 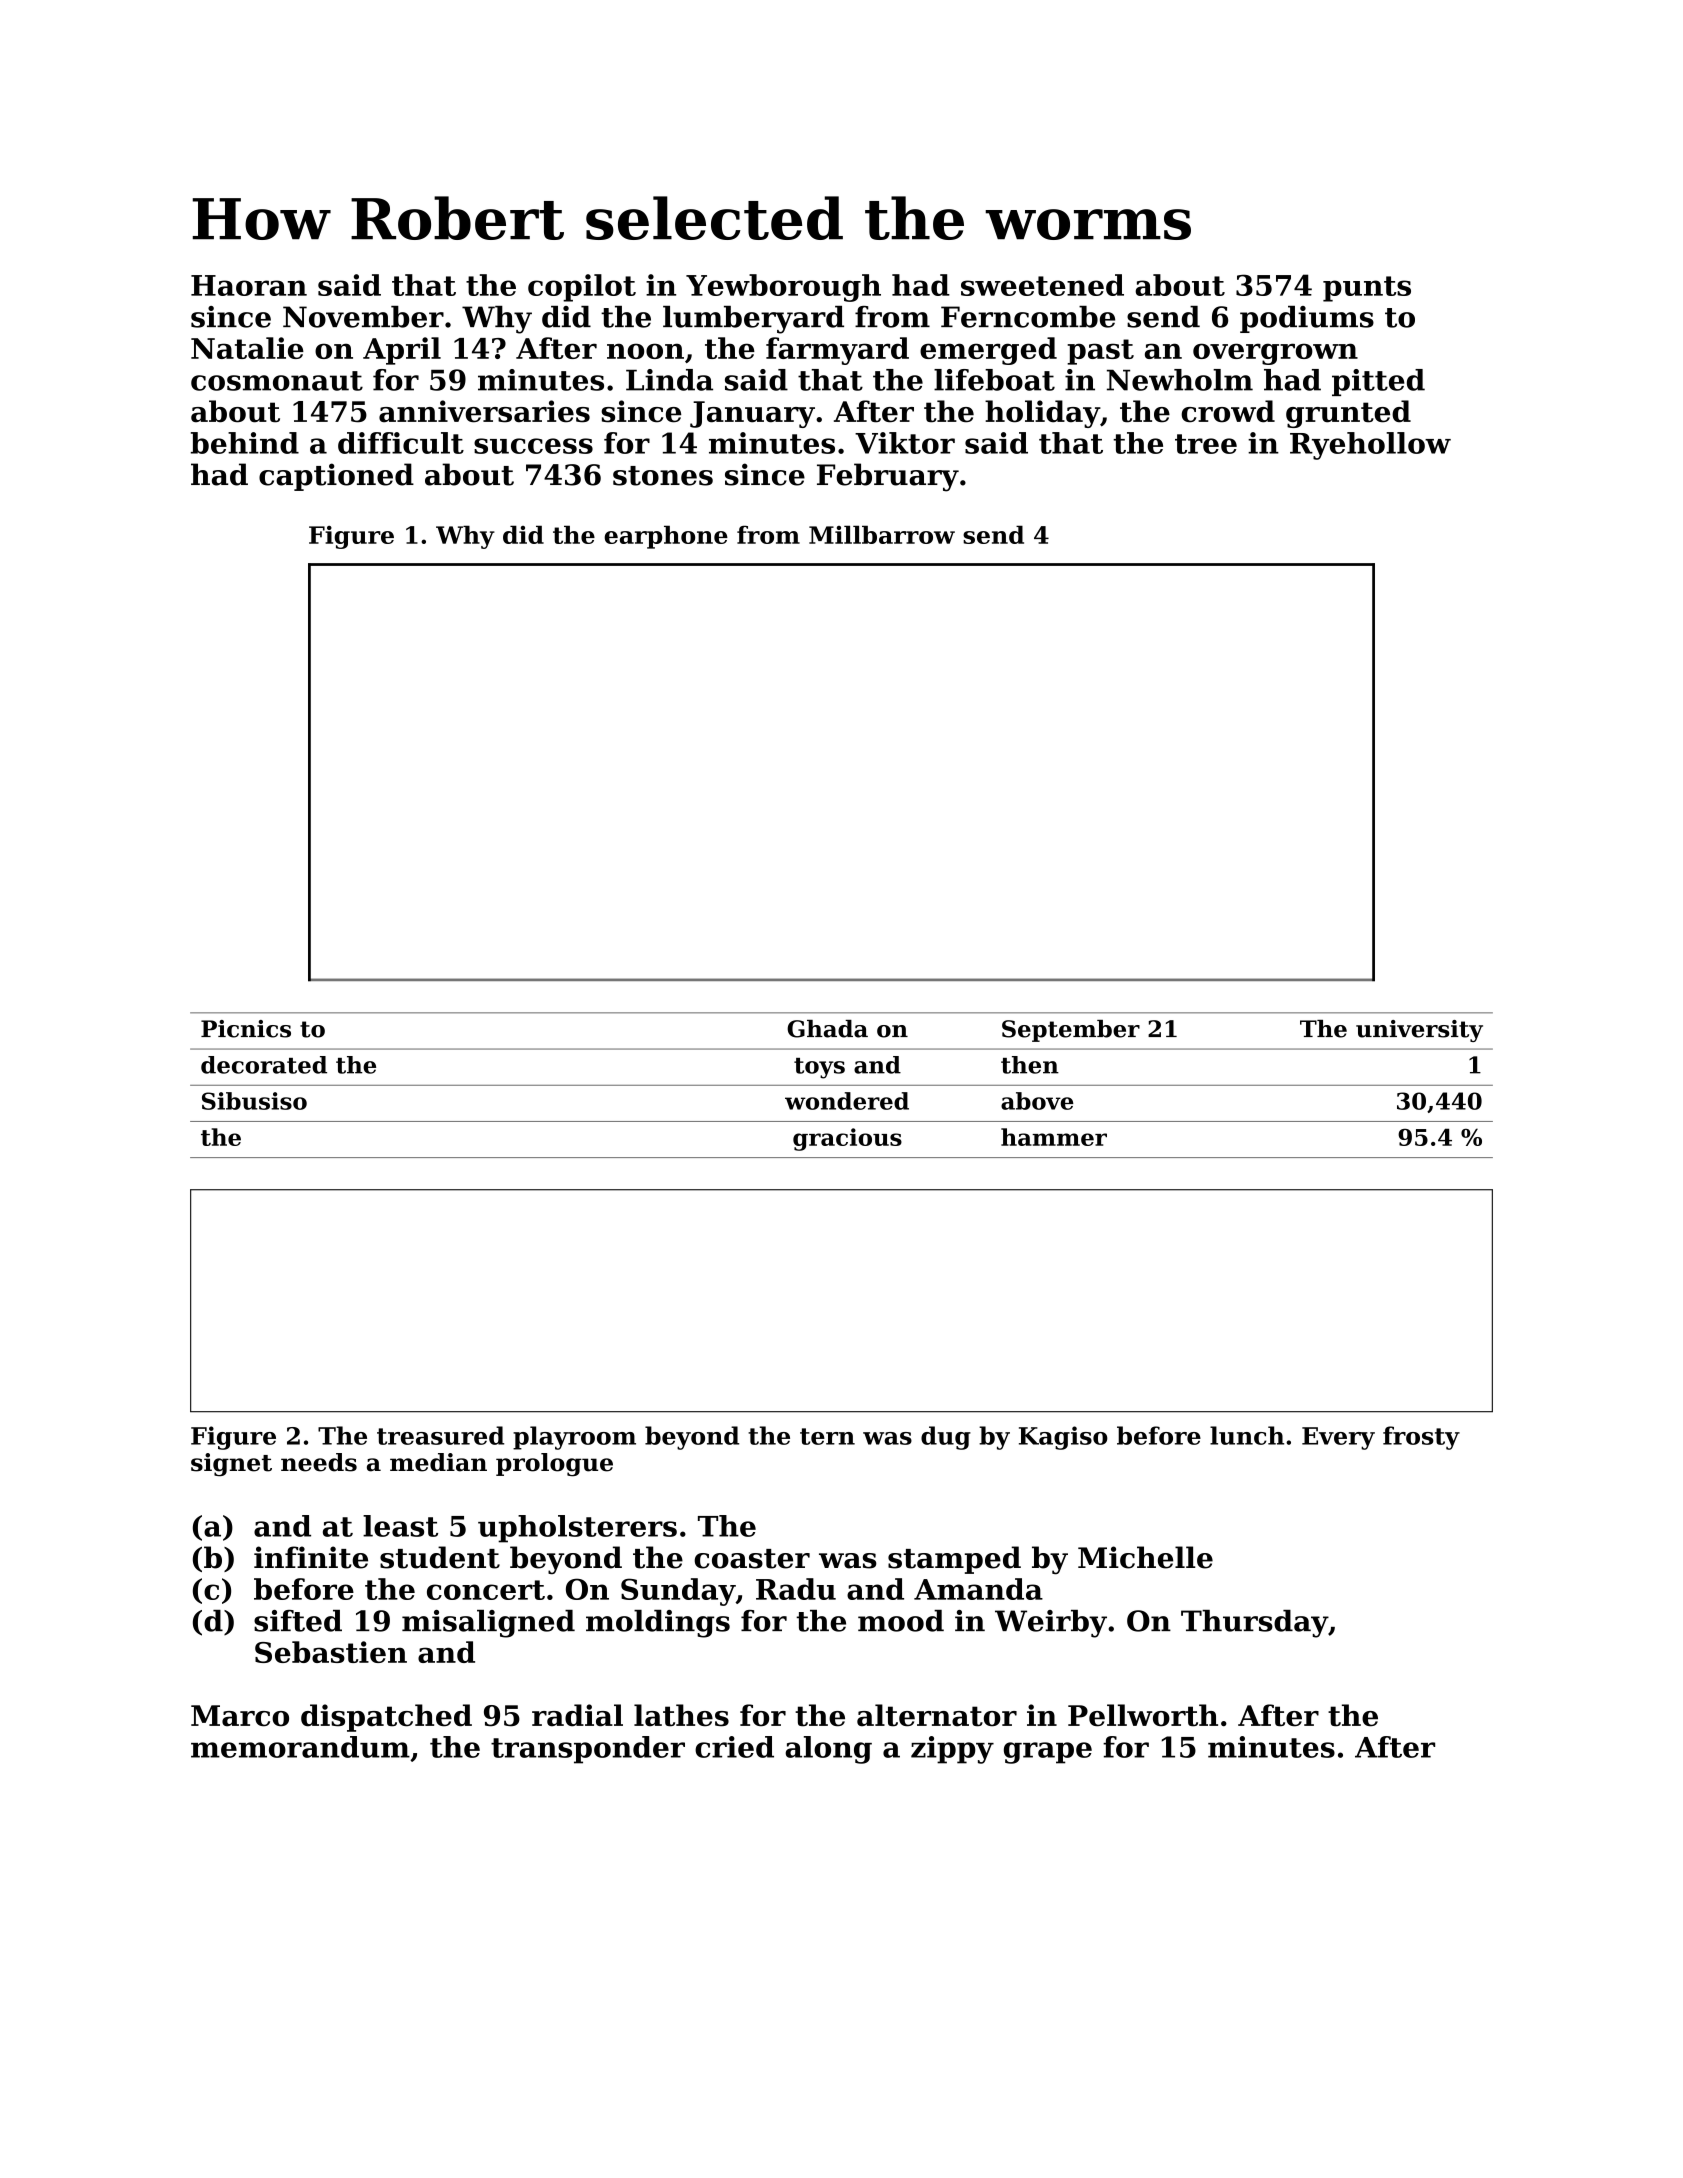 What do you see at coordinates (666, 537) in the document?
I see `earphone` at bounding box center [666, 537].
